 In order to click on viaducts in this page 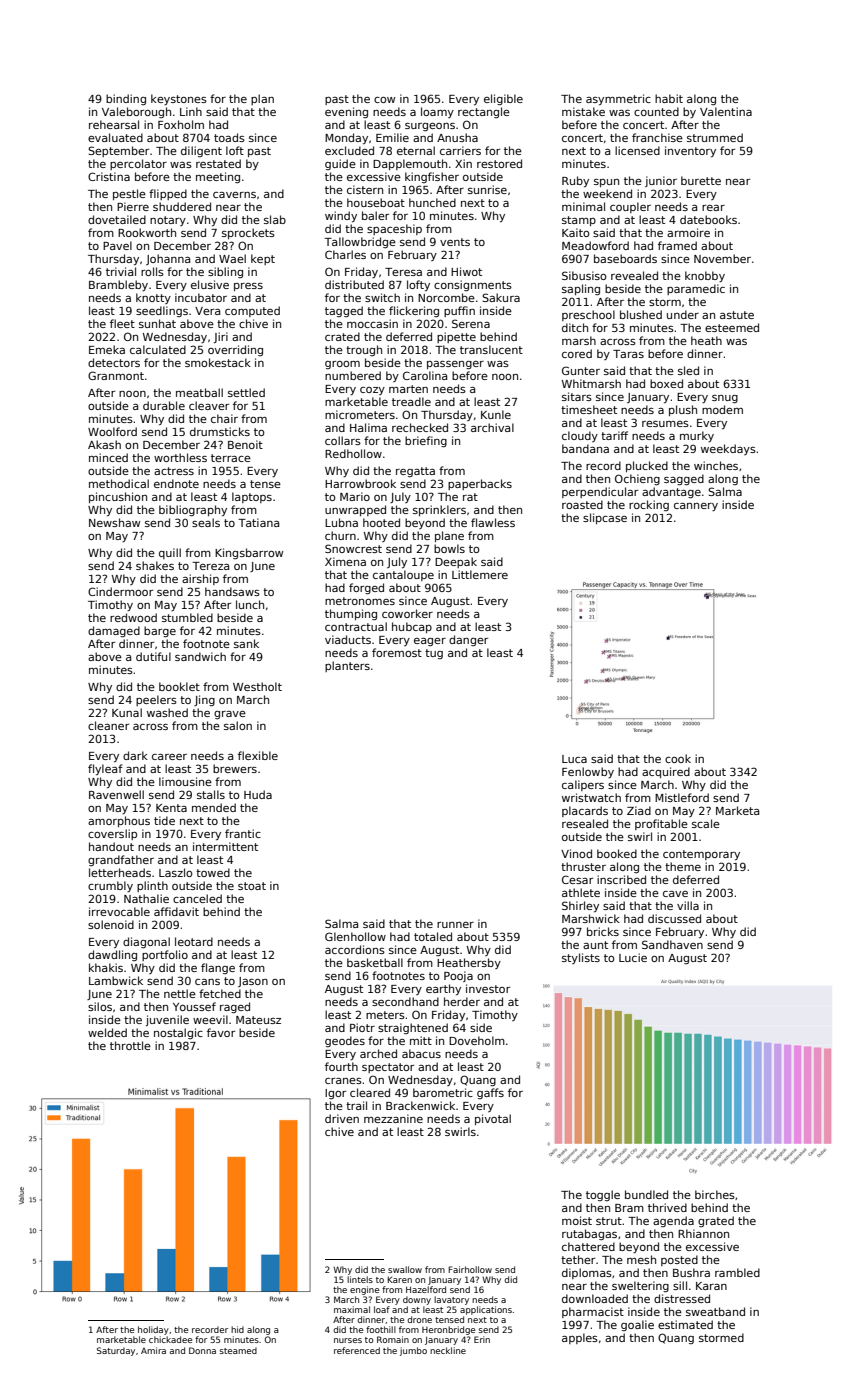, I will do `click(348, 639)`.
